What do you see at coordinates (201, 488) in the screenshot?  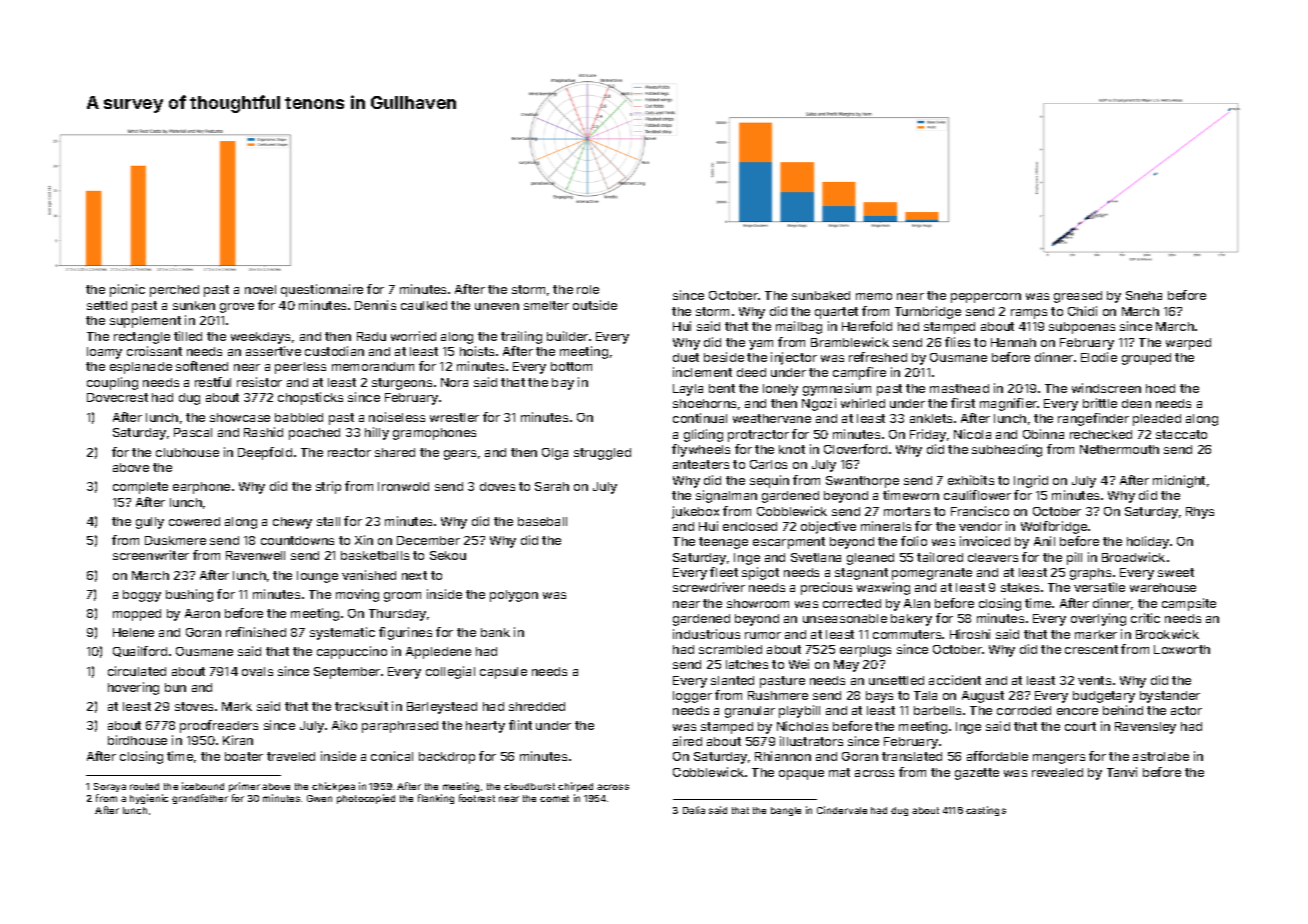 I see `earphone` at bounding box center [201, 488].
